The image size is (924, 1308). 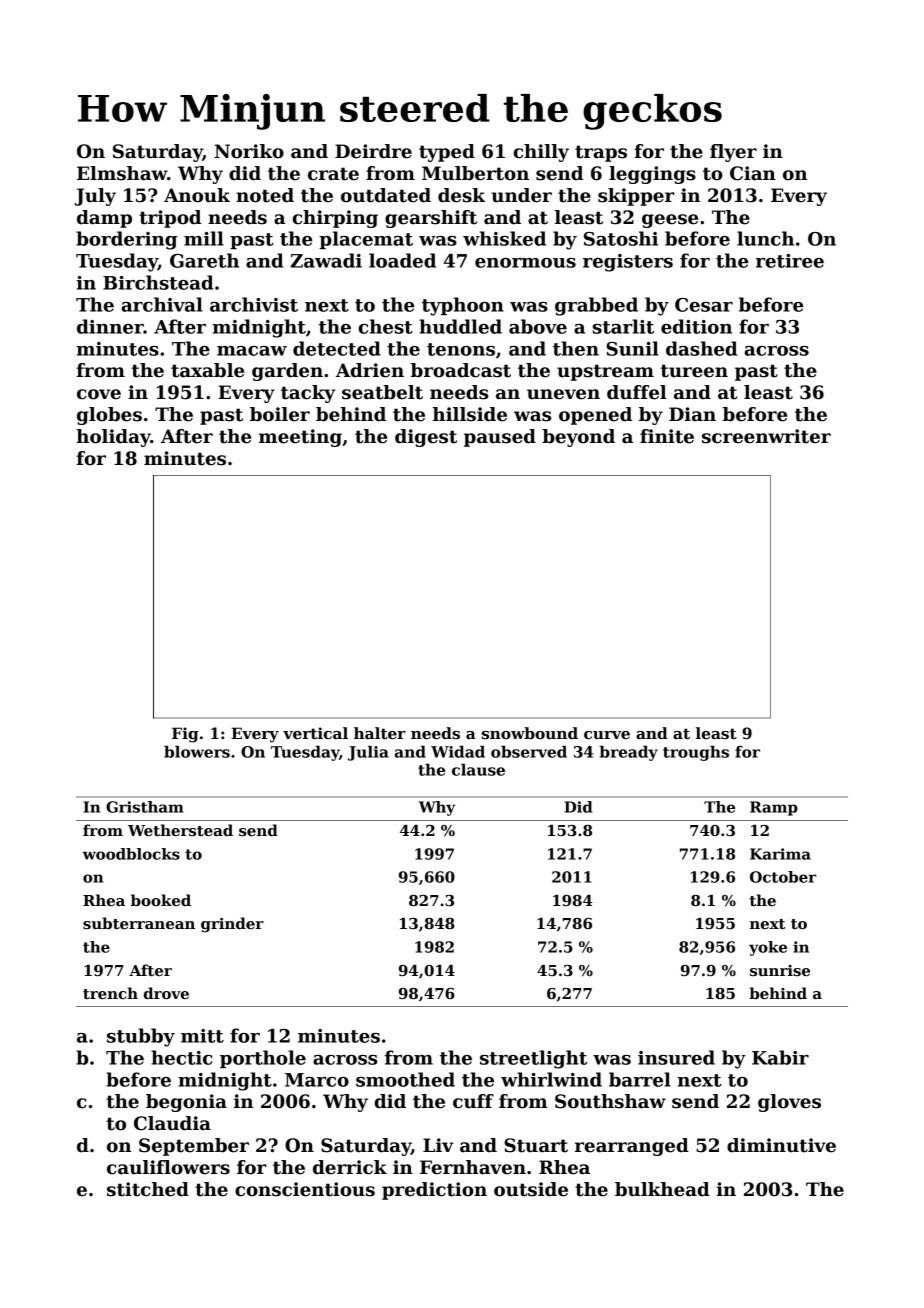 I want to click on grinder, so click(x=232, y=925).
